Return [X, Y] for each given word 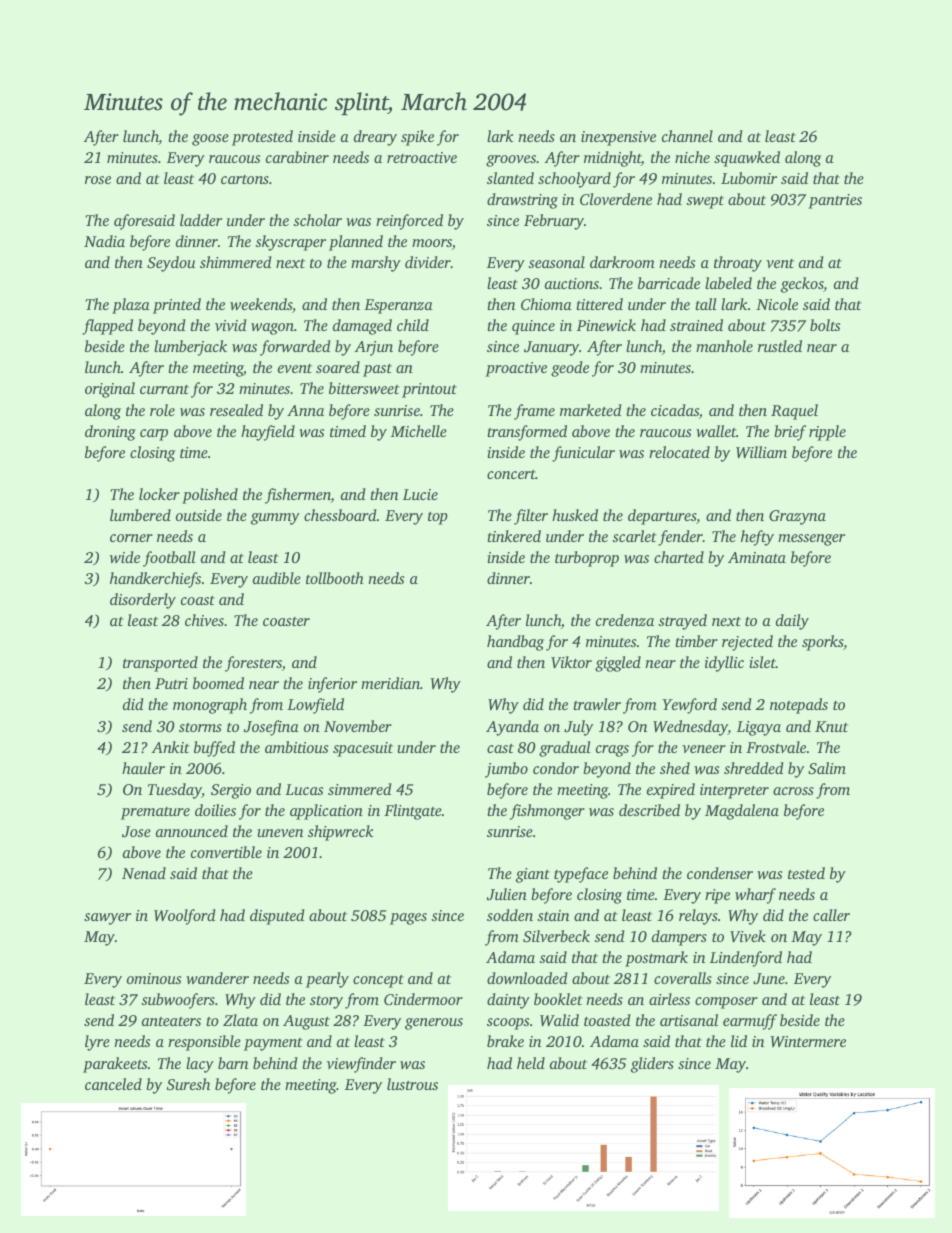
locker [159, 494]
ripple [827, 433]
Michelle [419, 431]
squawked [747, 159]
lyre [97, 1043]
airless [669, 999]
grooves [511, 161]
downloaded [527, 978]
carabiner [297, 157]
